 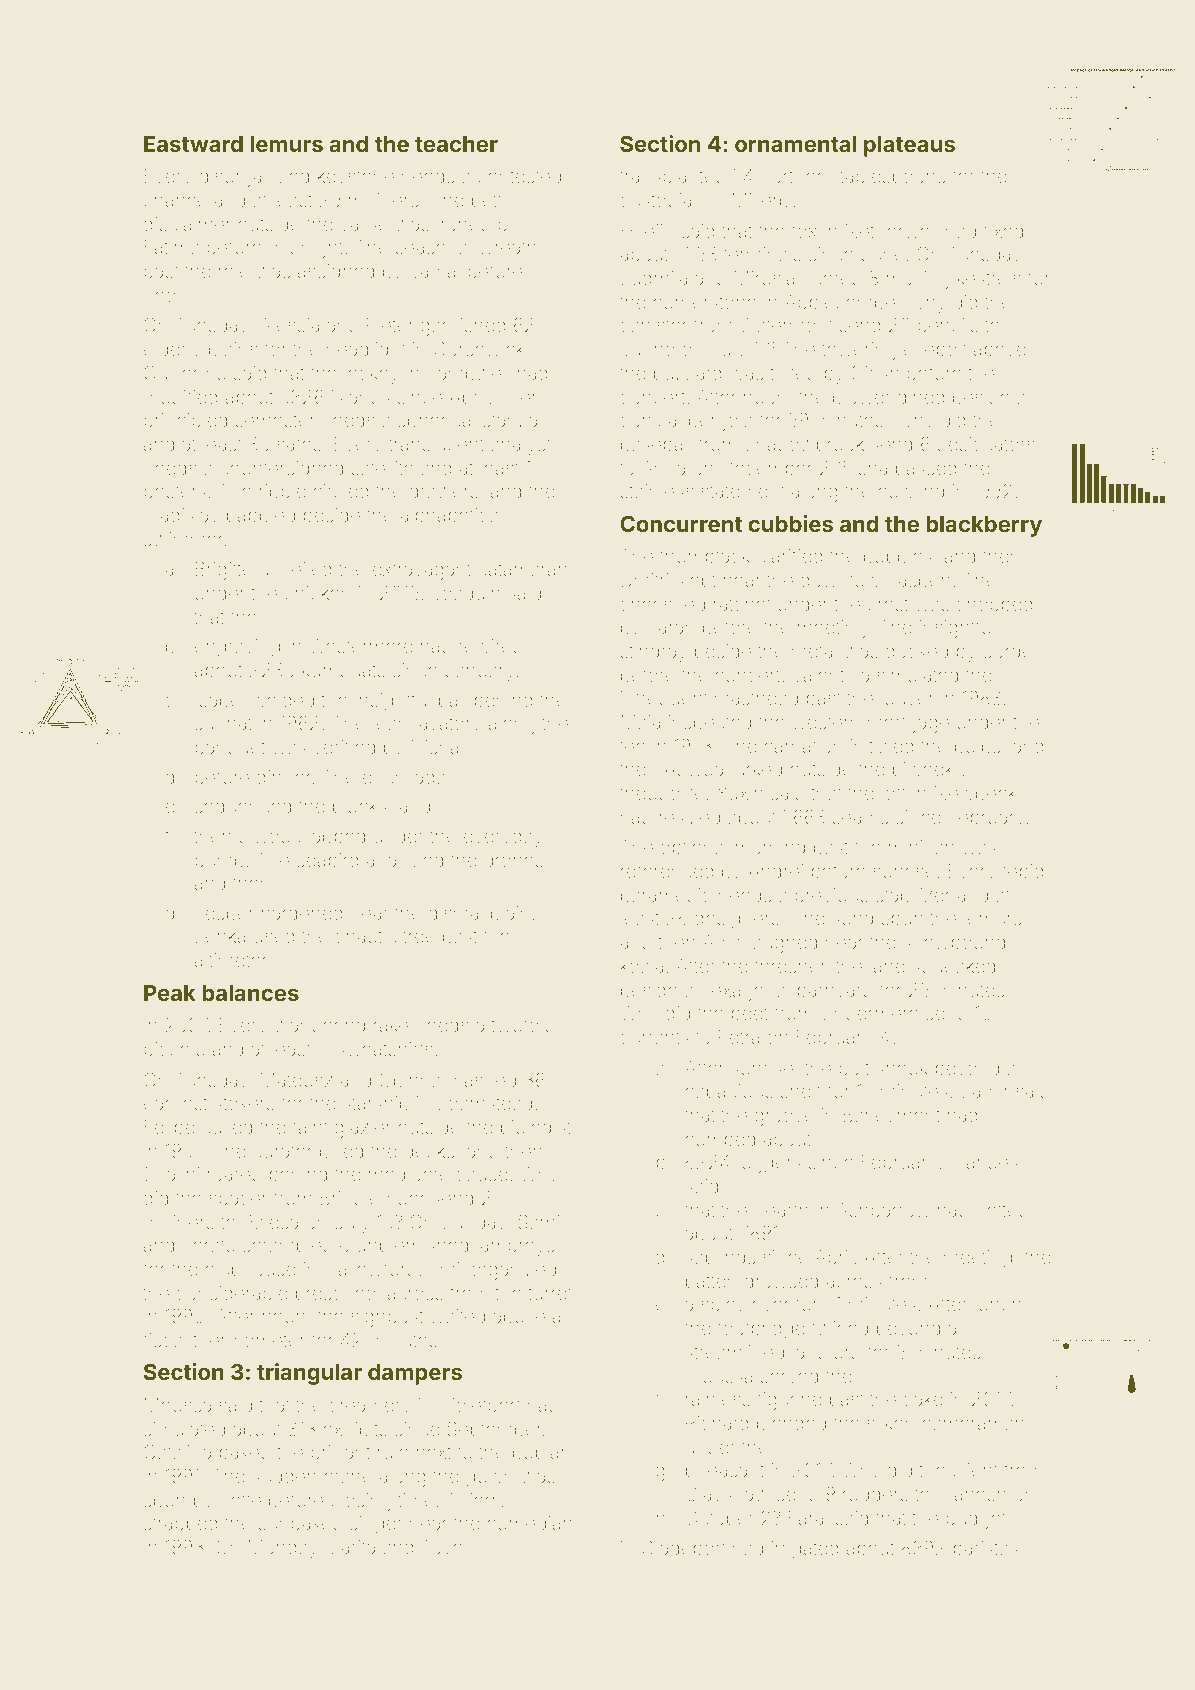 I want to click on kestrels, so click(x=989, y=278).
